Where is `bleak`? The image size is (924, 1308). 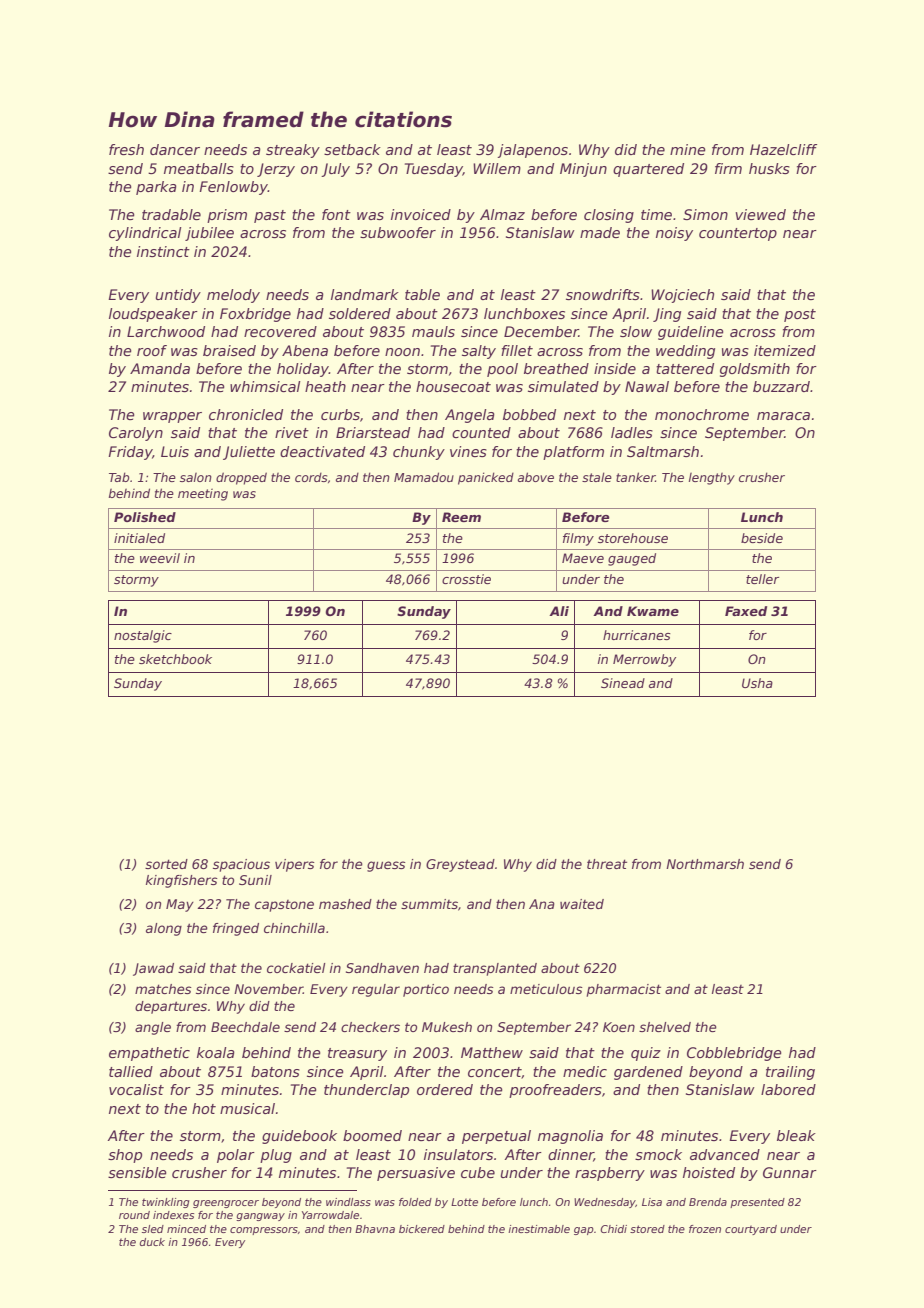
bleak is located at coordinates (796, 1135).
